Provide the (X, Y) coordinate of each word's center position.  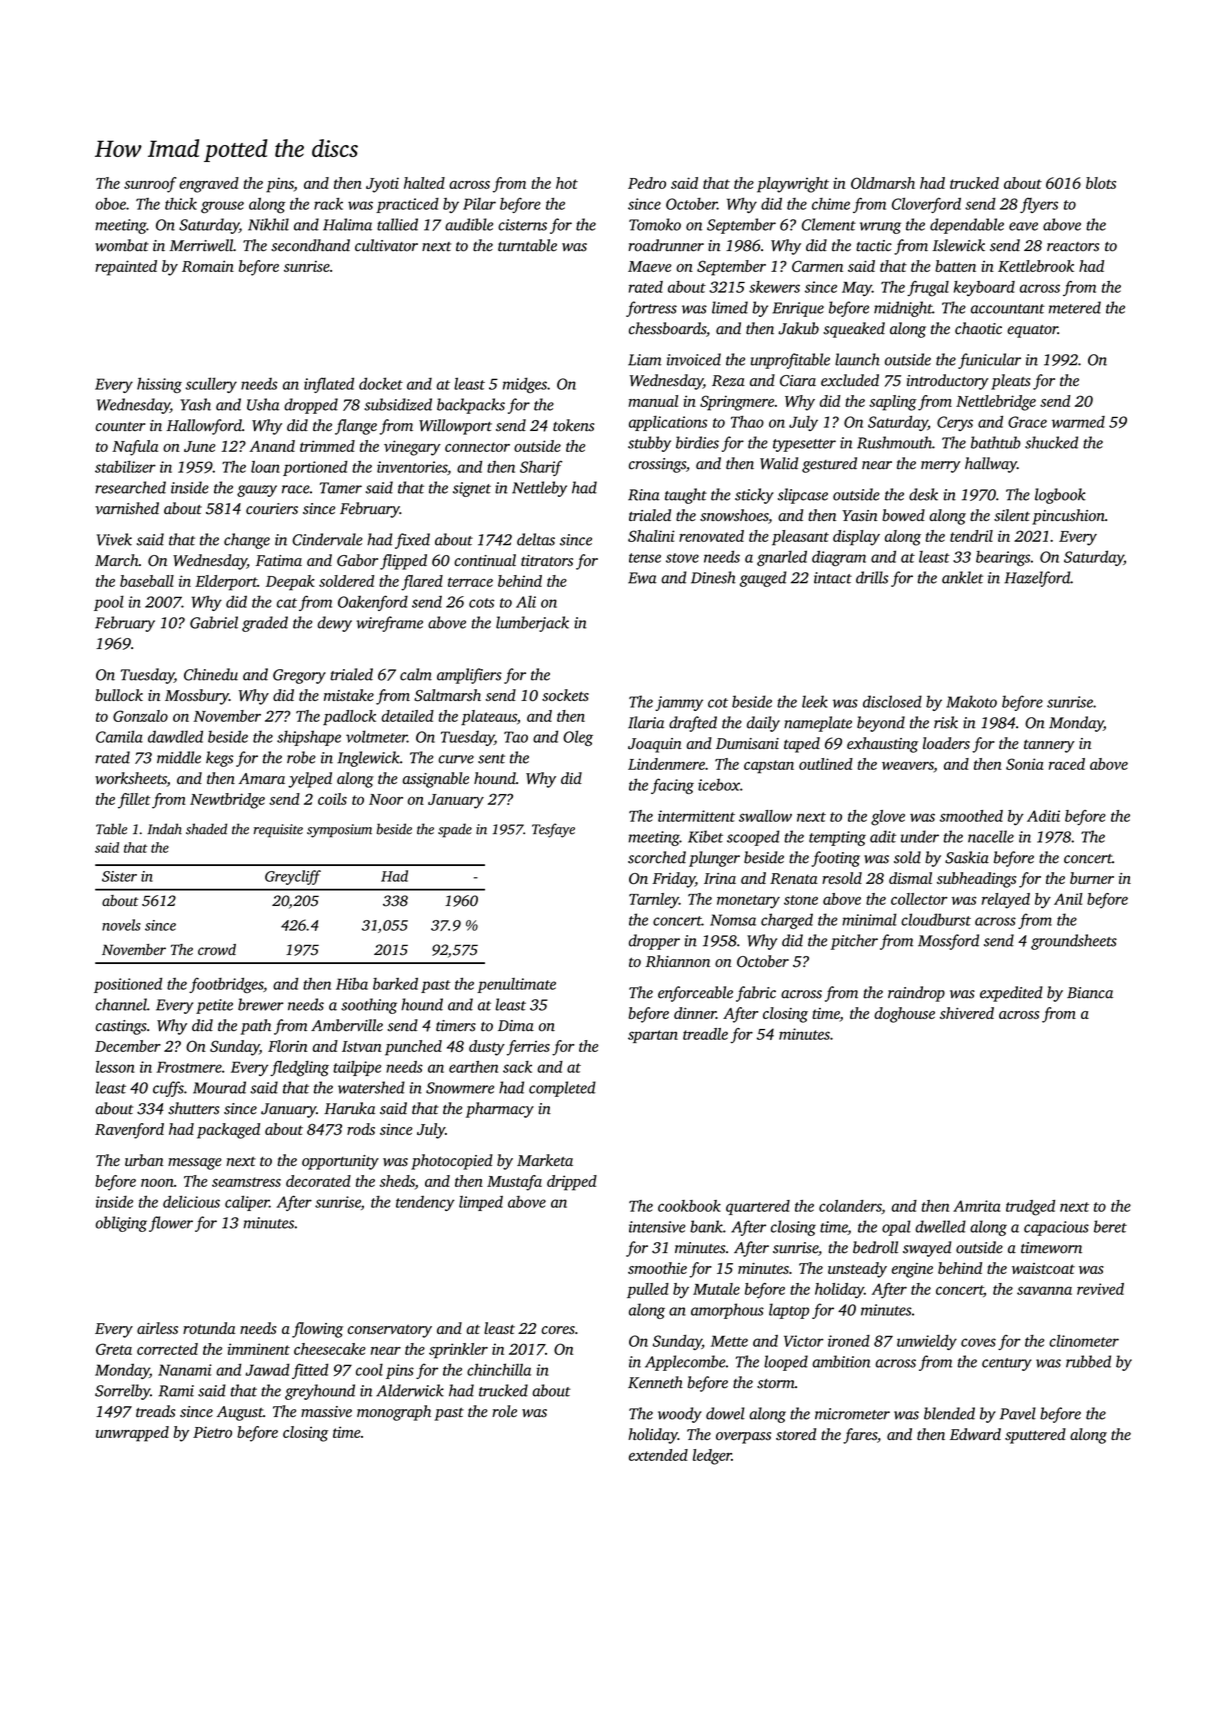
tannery (1049, 746)
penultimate (516, 985)
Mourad (219, 1087)
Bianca (1090, 993)
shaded (206, 829)
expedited (1011, 994)
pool (109, 603)
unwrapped (132, 1434)
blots (1101, 183)
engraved (209, 185)
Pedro (647, 183)
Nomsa (733, 920)
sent (491, 759)
